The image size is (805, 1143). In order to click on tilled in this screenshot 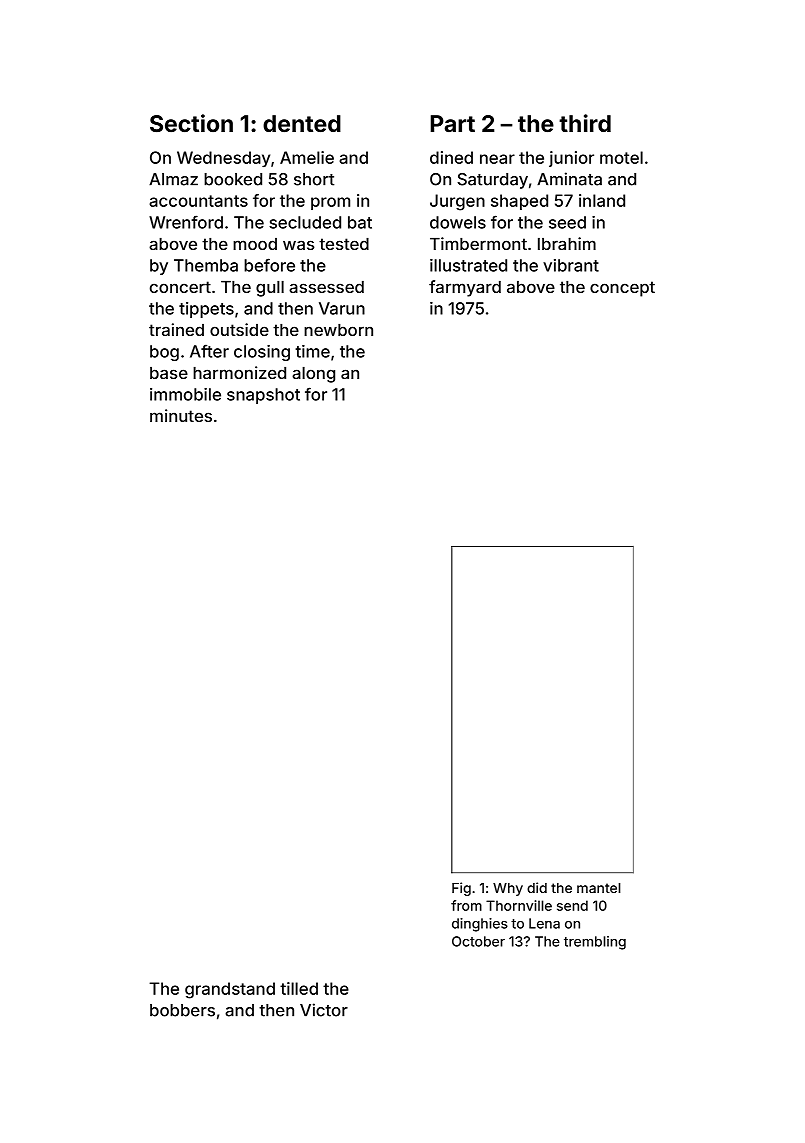, I will do `click(299, 988)`.
